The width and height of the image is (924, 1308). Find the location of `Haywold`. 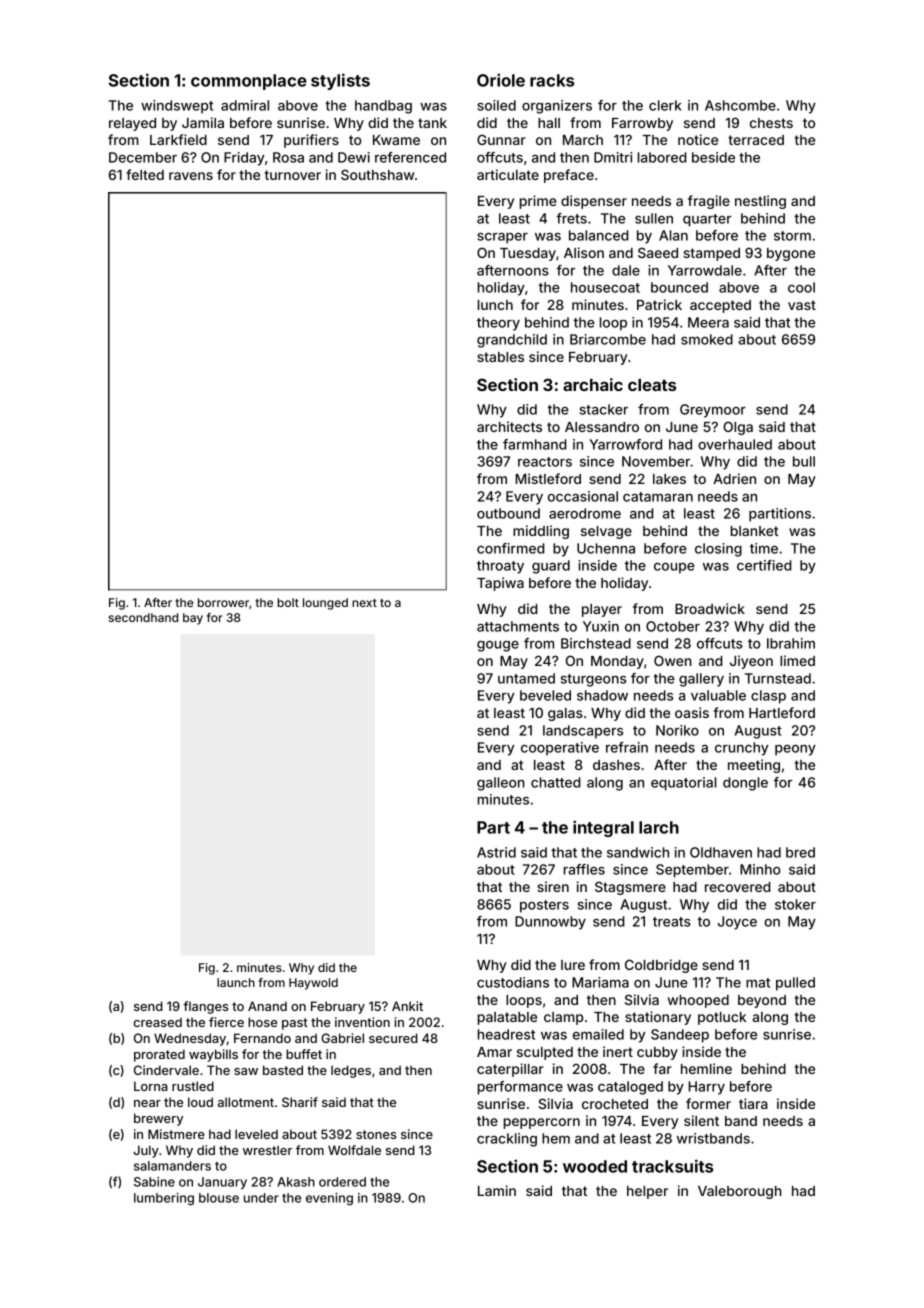

Haywold is located at coordinates (313, 984).
